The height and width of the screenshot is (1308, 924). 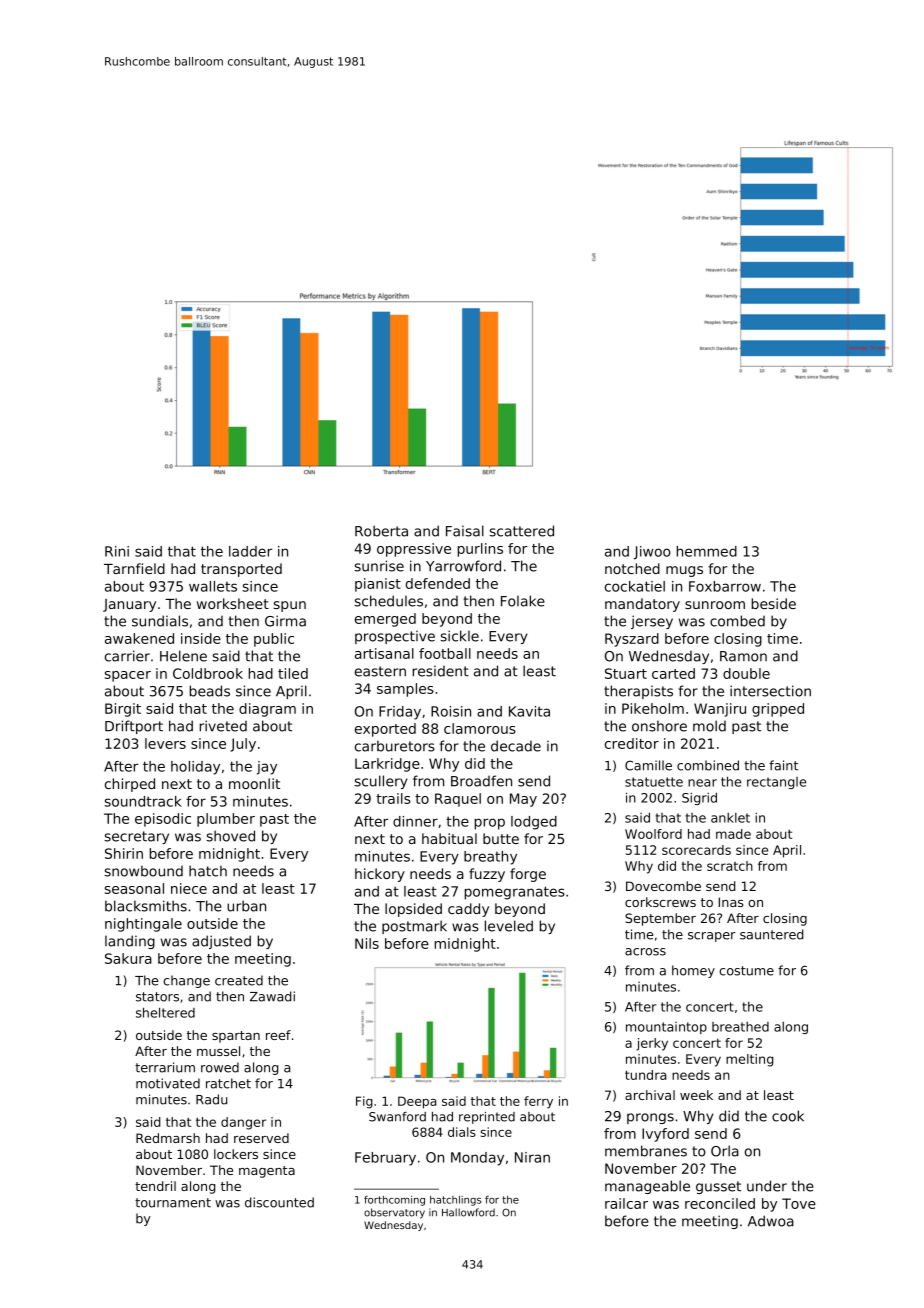 I want to click on emerged, so click(x=385, y=620).
